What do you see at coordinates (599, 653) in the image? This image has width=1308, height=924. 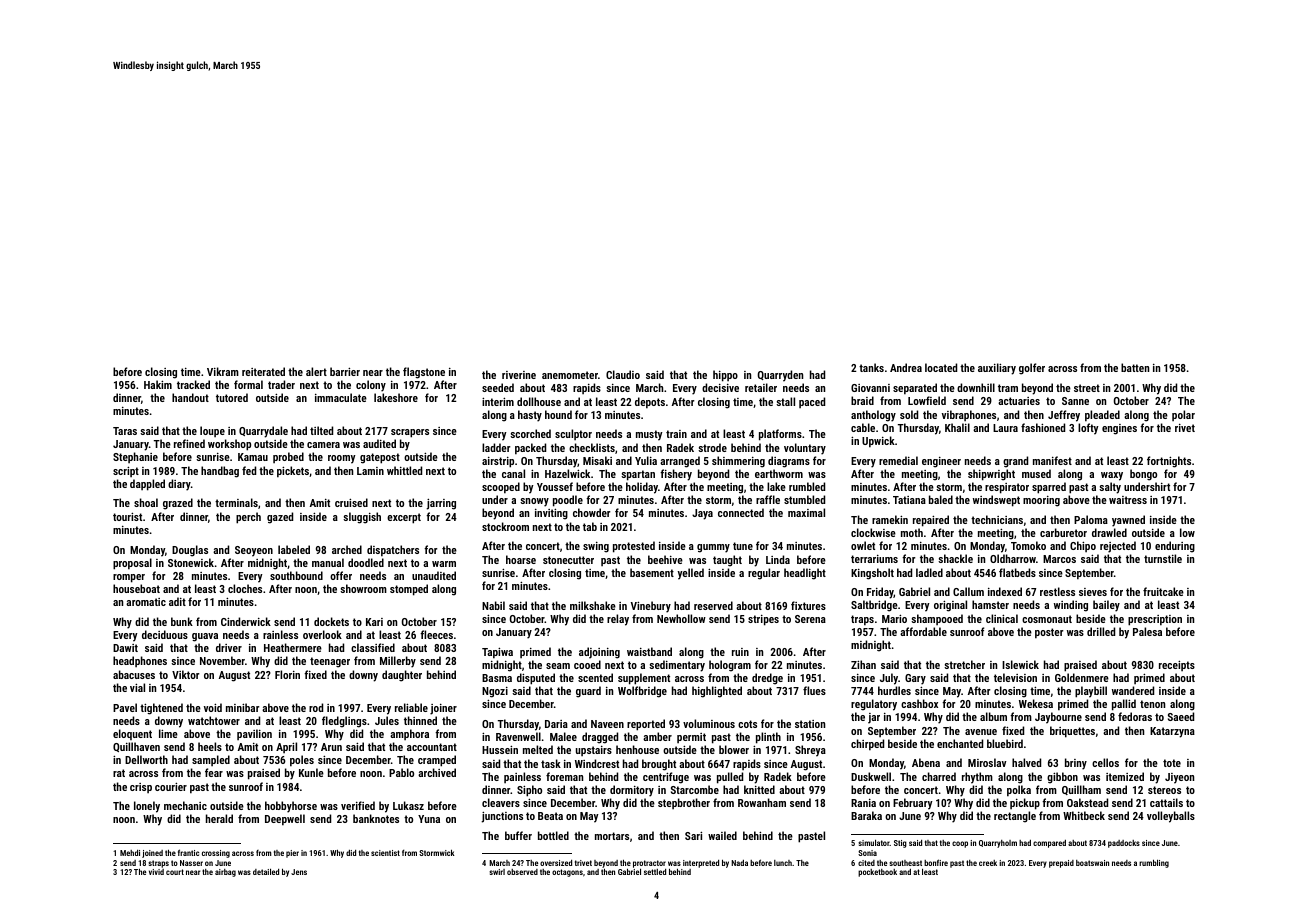 I see `adjoining` at bounding box center [599, 653].
